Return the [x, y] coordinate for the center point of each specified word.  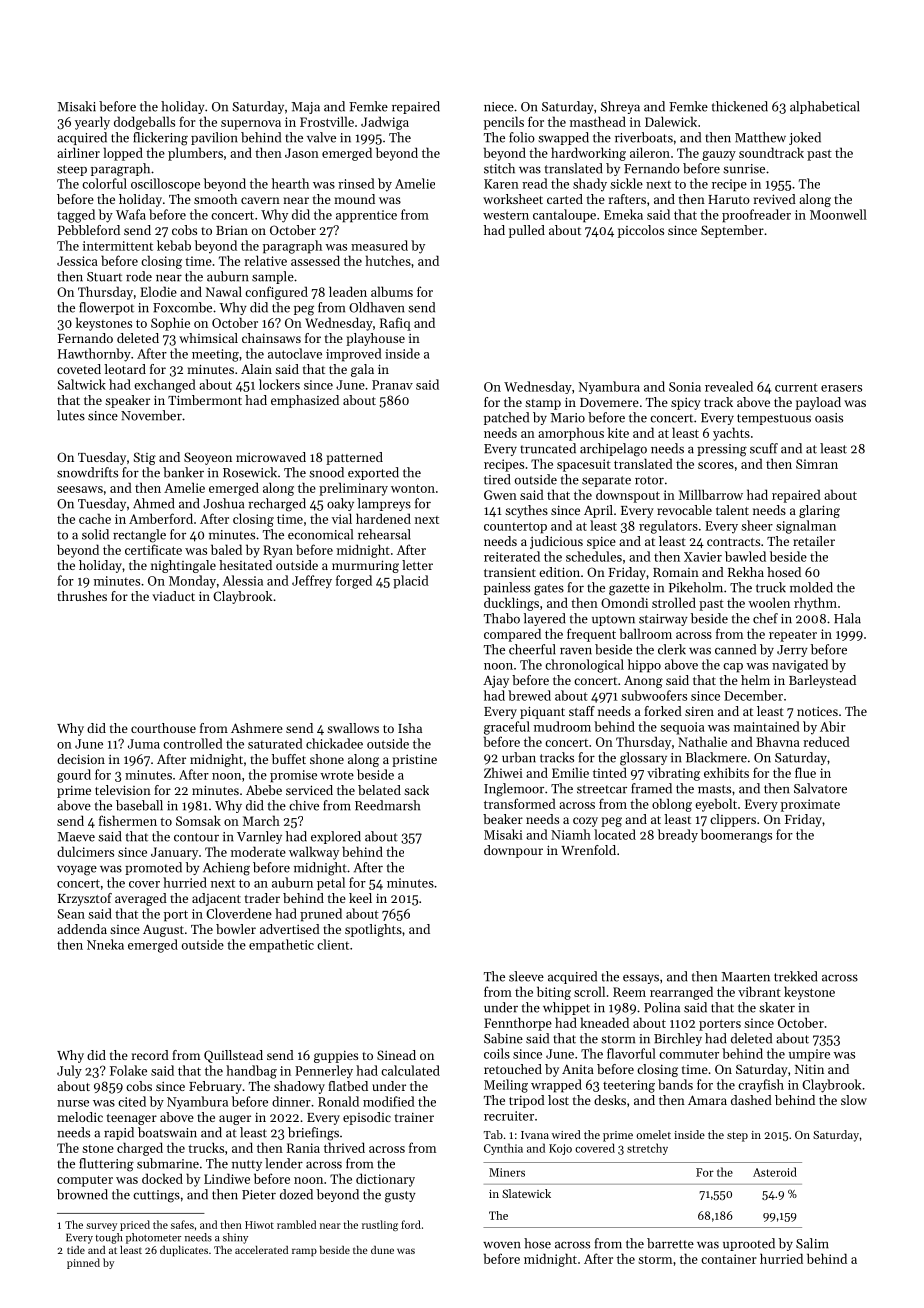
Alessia [243, 580]
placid [411, 582]
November [151, 415]
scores [716, 465]
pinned [83, 1263]
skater [777, 1007]
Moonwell [838, 214]
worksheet [513, 199]
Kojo [560, 1149]
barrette [670, 1243]
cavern [260, 200]
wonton [413, 488]
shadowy [299, 1087]
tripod [527, 1101]
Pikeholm [696, 587]
